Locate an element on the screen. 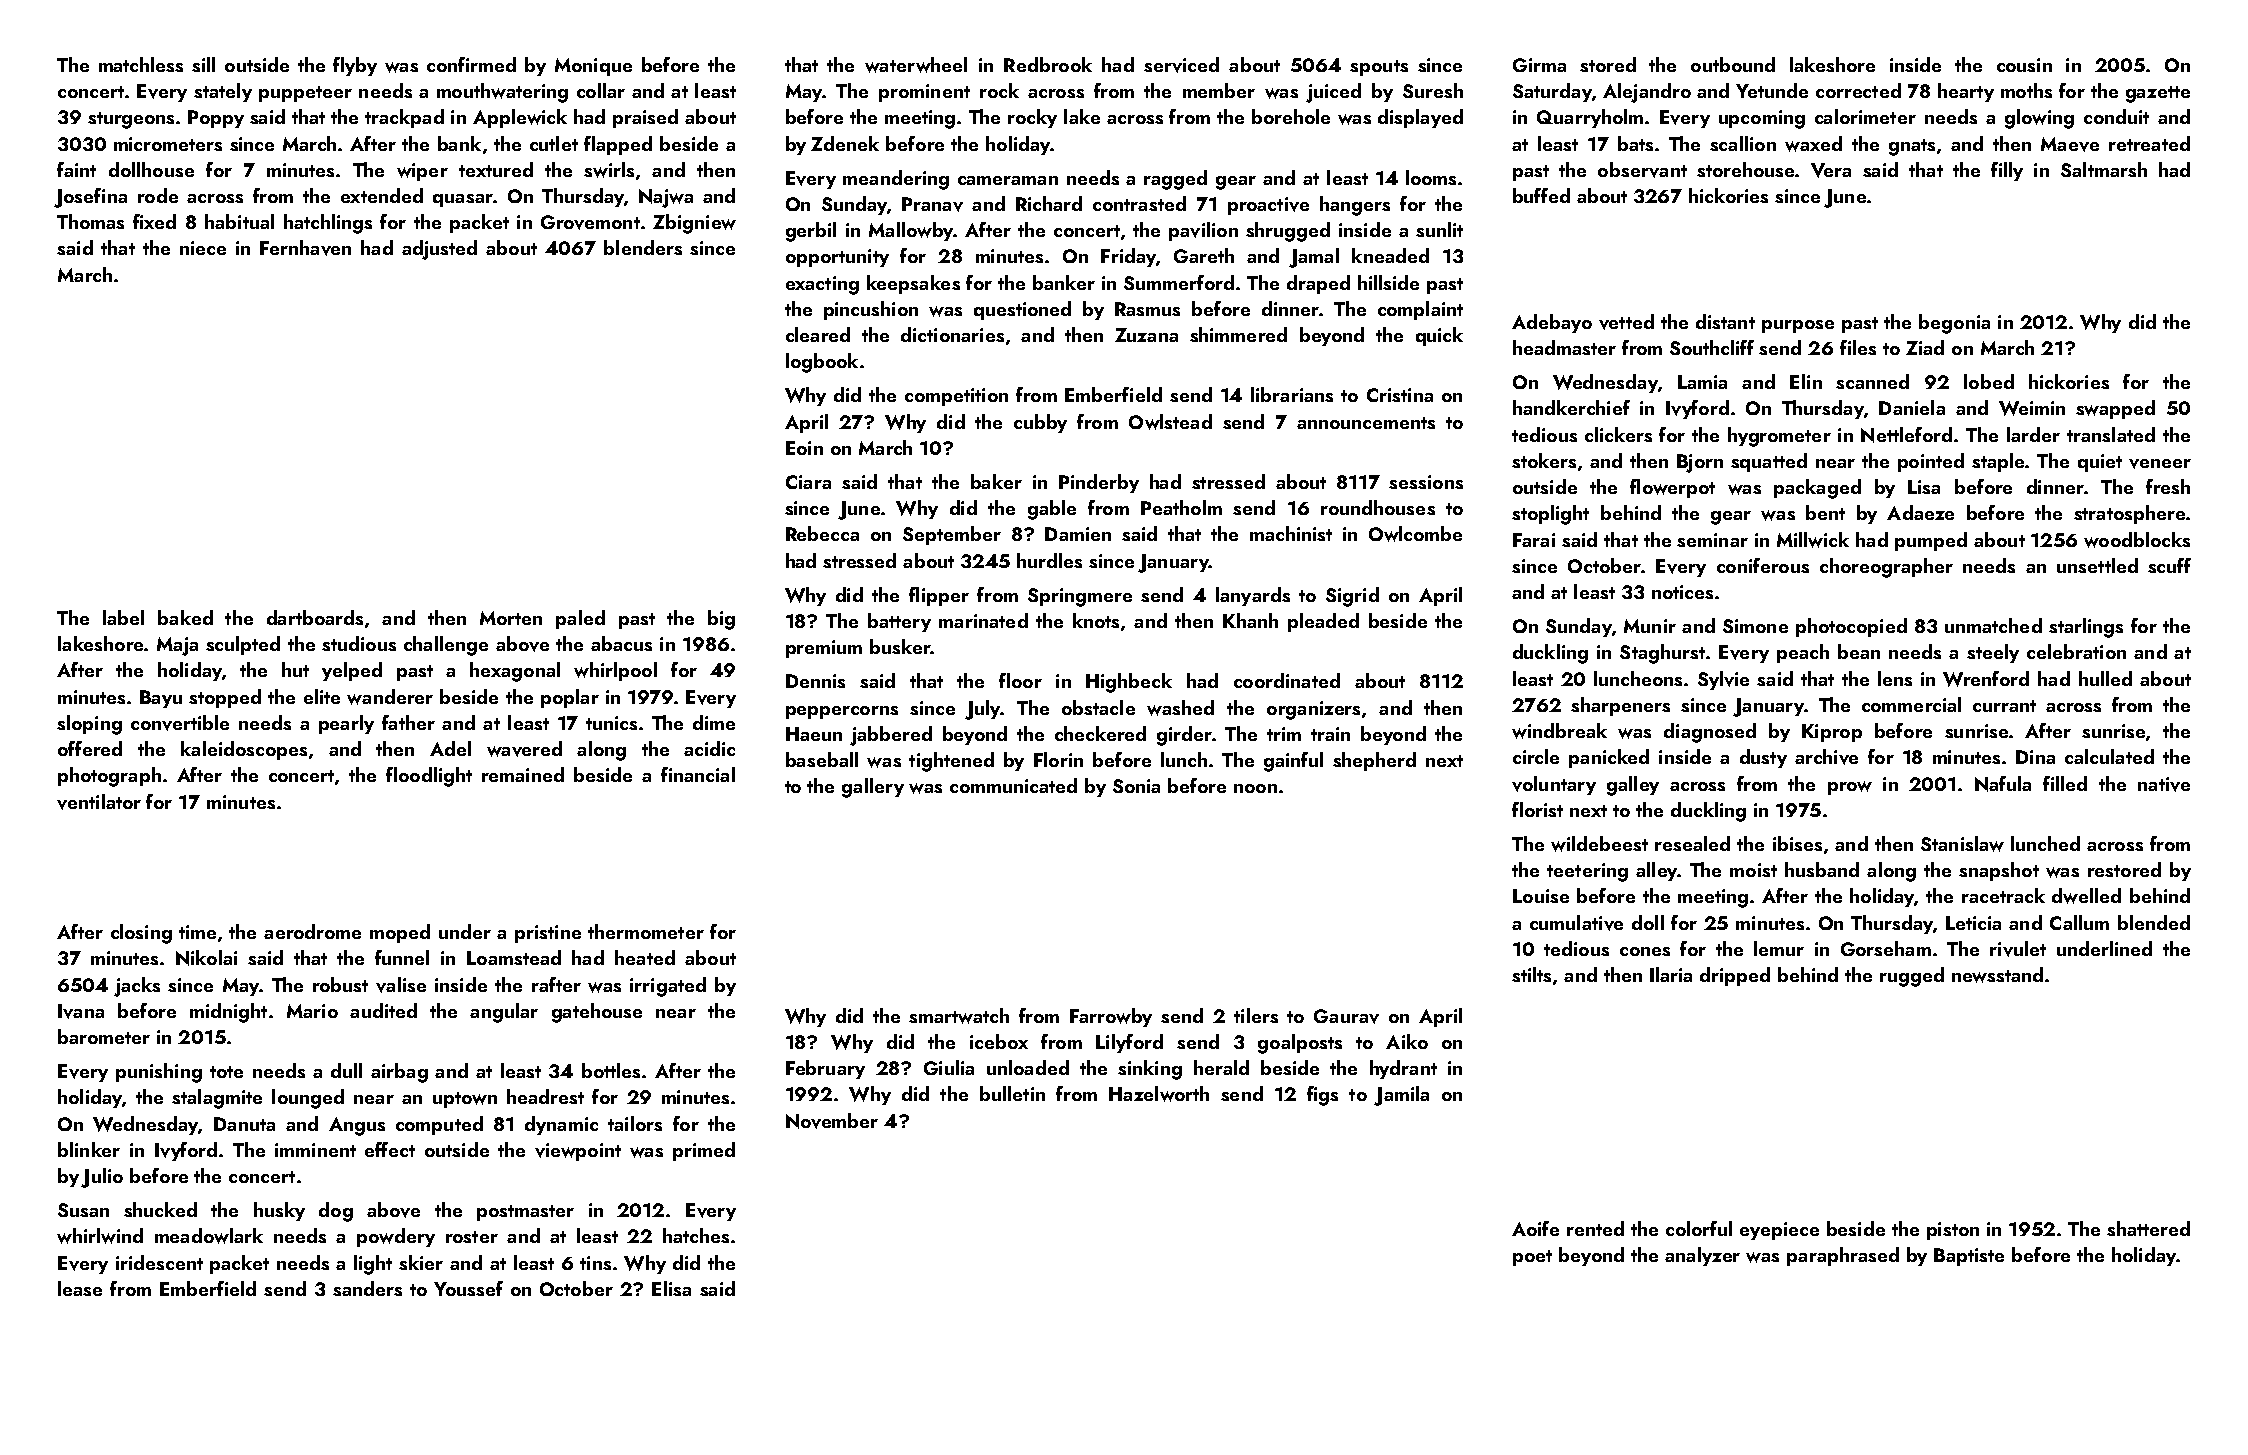  figs is located at coordinates (1322, 1096).
